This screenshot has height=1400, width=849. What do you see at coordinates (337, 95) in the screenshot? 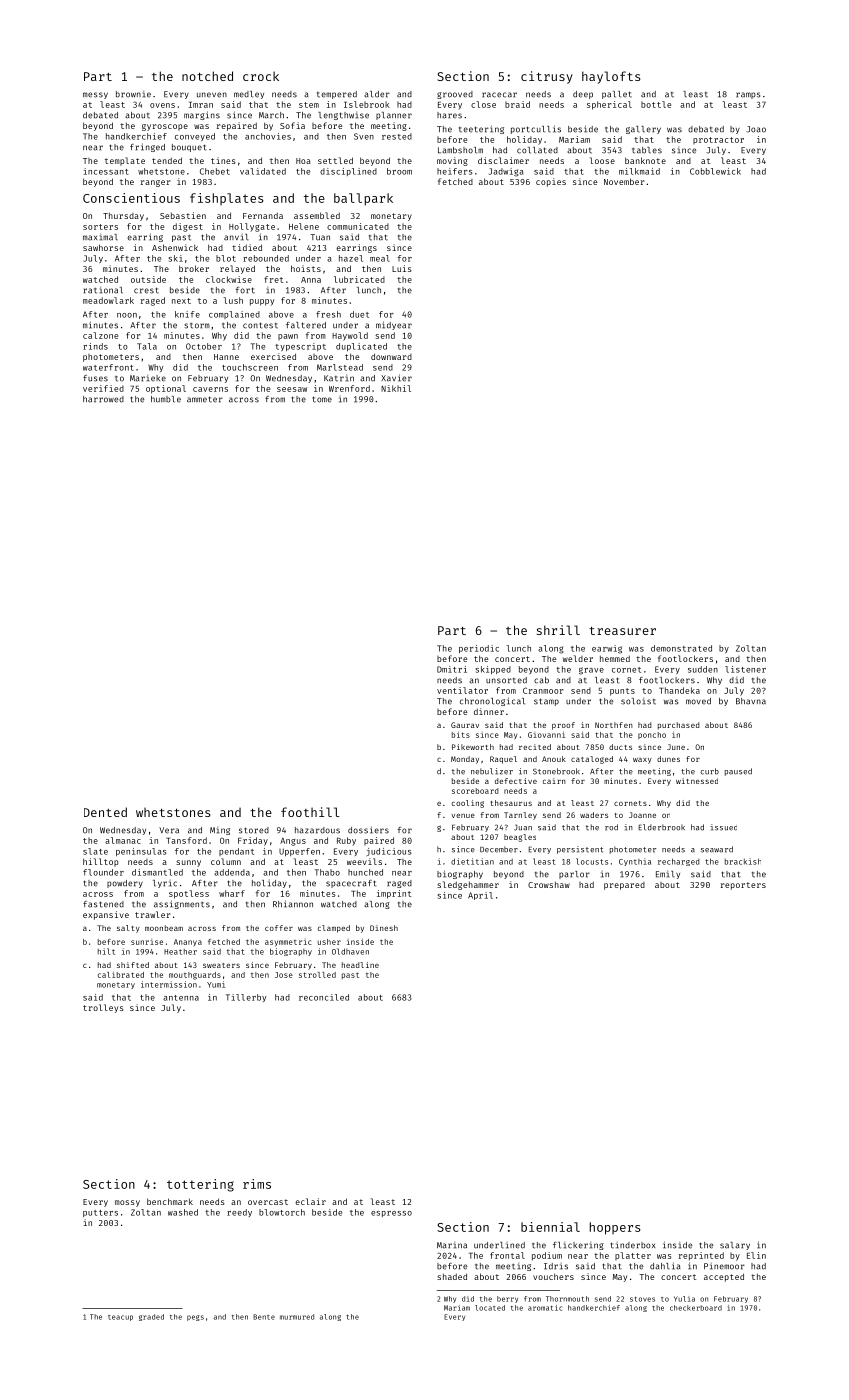
I see `tempered` at bounding box center [337, 95].
